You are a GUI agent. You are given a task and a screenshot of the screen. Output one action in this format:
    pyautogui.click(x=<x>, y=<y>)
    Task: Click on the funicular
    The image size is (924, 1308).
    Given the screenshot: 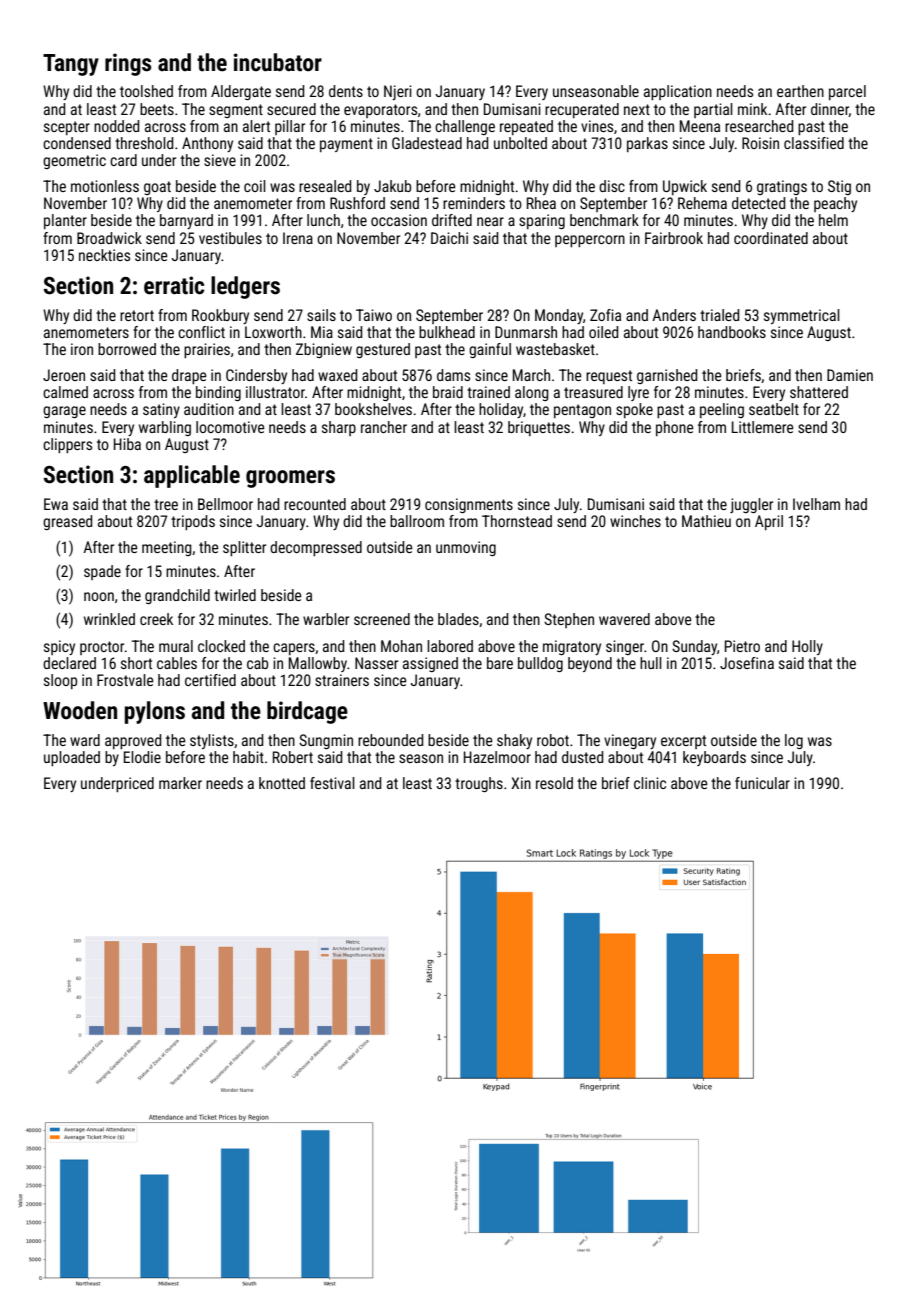 What is the action you would take?
    pyautogui.click(x=762, y=783)
